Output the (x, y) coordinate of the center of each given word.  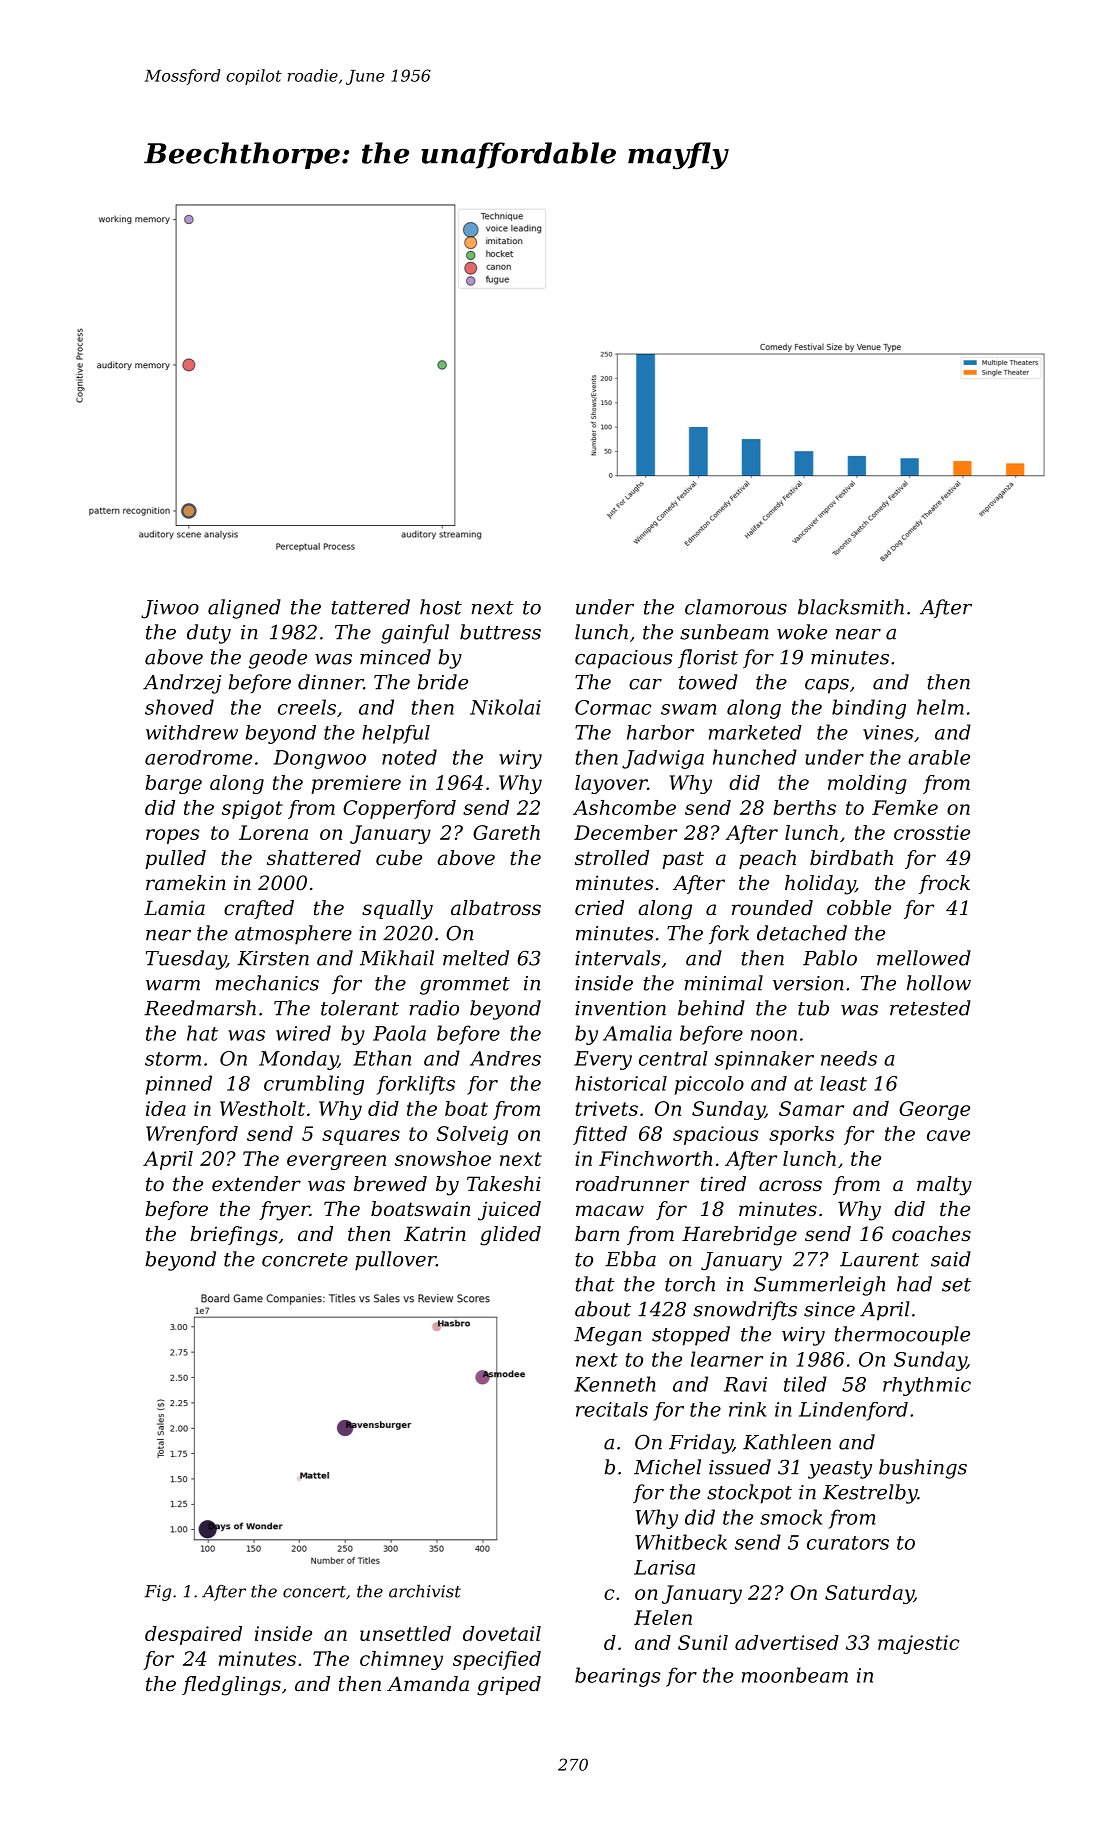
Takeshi (504, 1184)
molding (867, 784)
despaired (193, 1635)
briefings (234, 1236)
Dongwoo (320, 759)
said (951, 1259)
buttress (500, 632)
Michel (667, 1467)
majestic (918, 1644)
